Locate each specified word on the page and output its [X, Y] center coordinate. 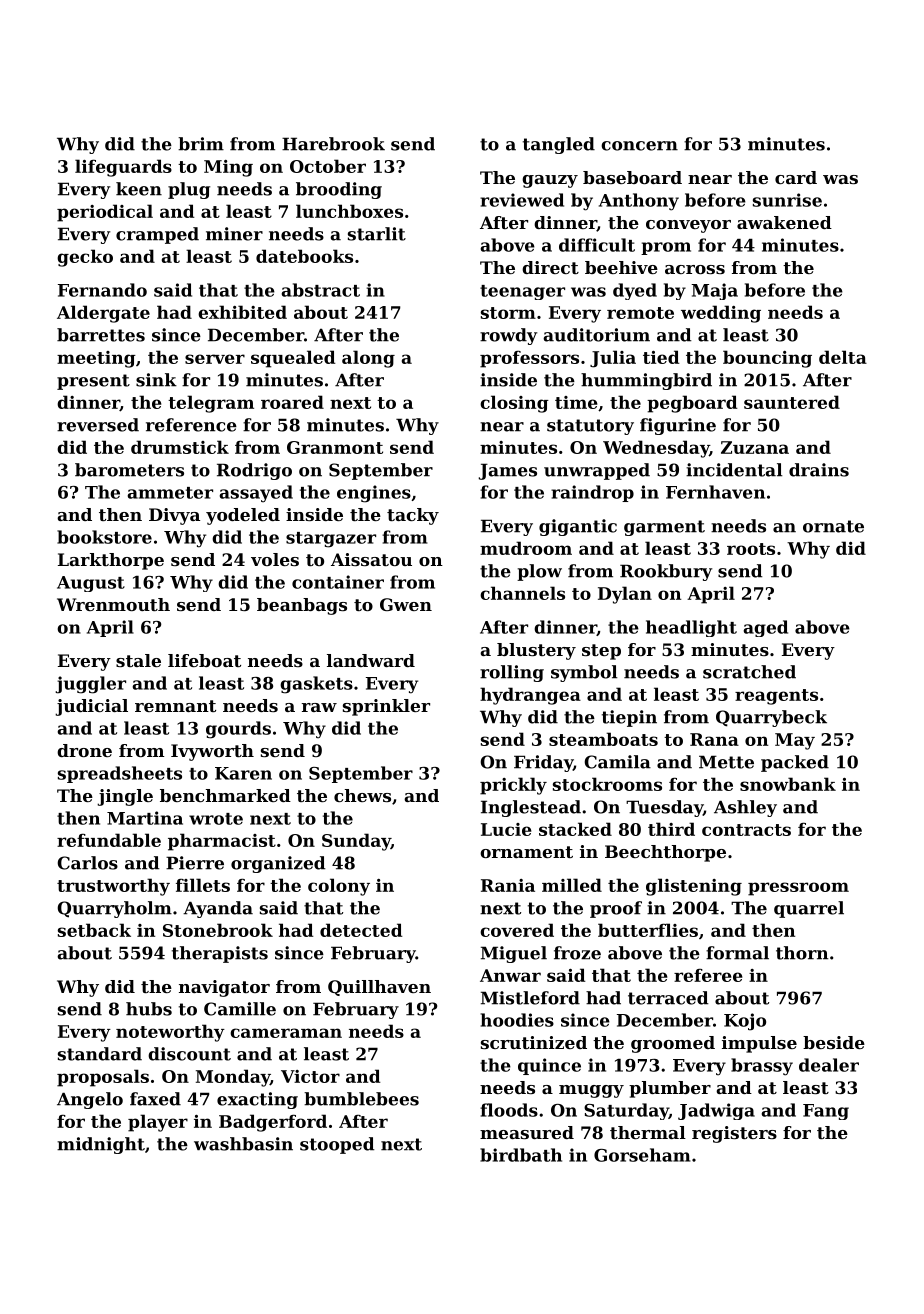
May [795, 741]
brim [201, 144]
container [338, 582]
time [576, 402]
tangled [559, 145]
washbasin [243, 1144]
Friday [543, 763]
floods [509, 1110]
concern [639, 146]
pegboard [692, 404]
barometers [129, 470]
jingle [125, 797]
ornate [833, 526]
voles [275, 559]
